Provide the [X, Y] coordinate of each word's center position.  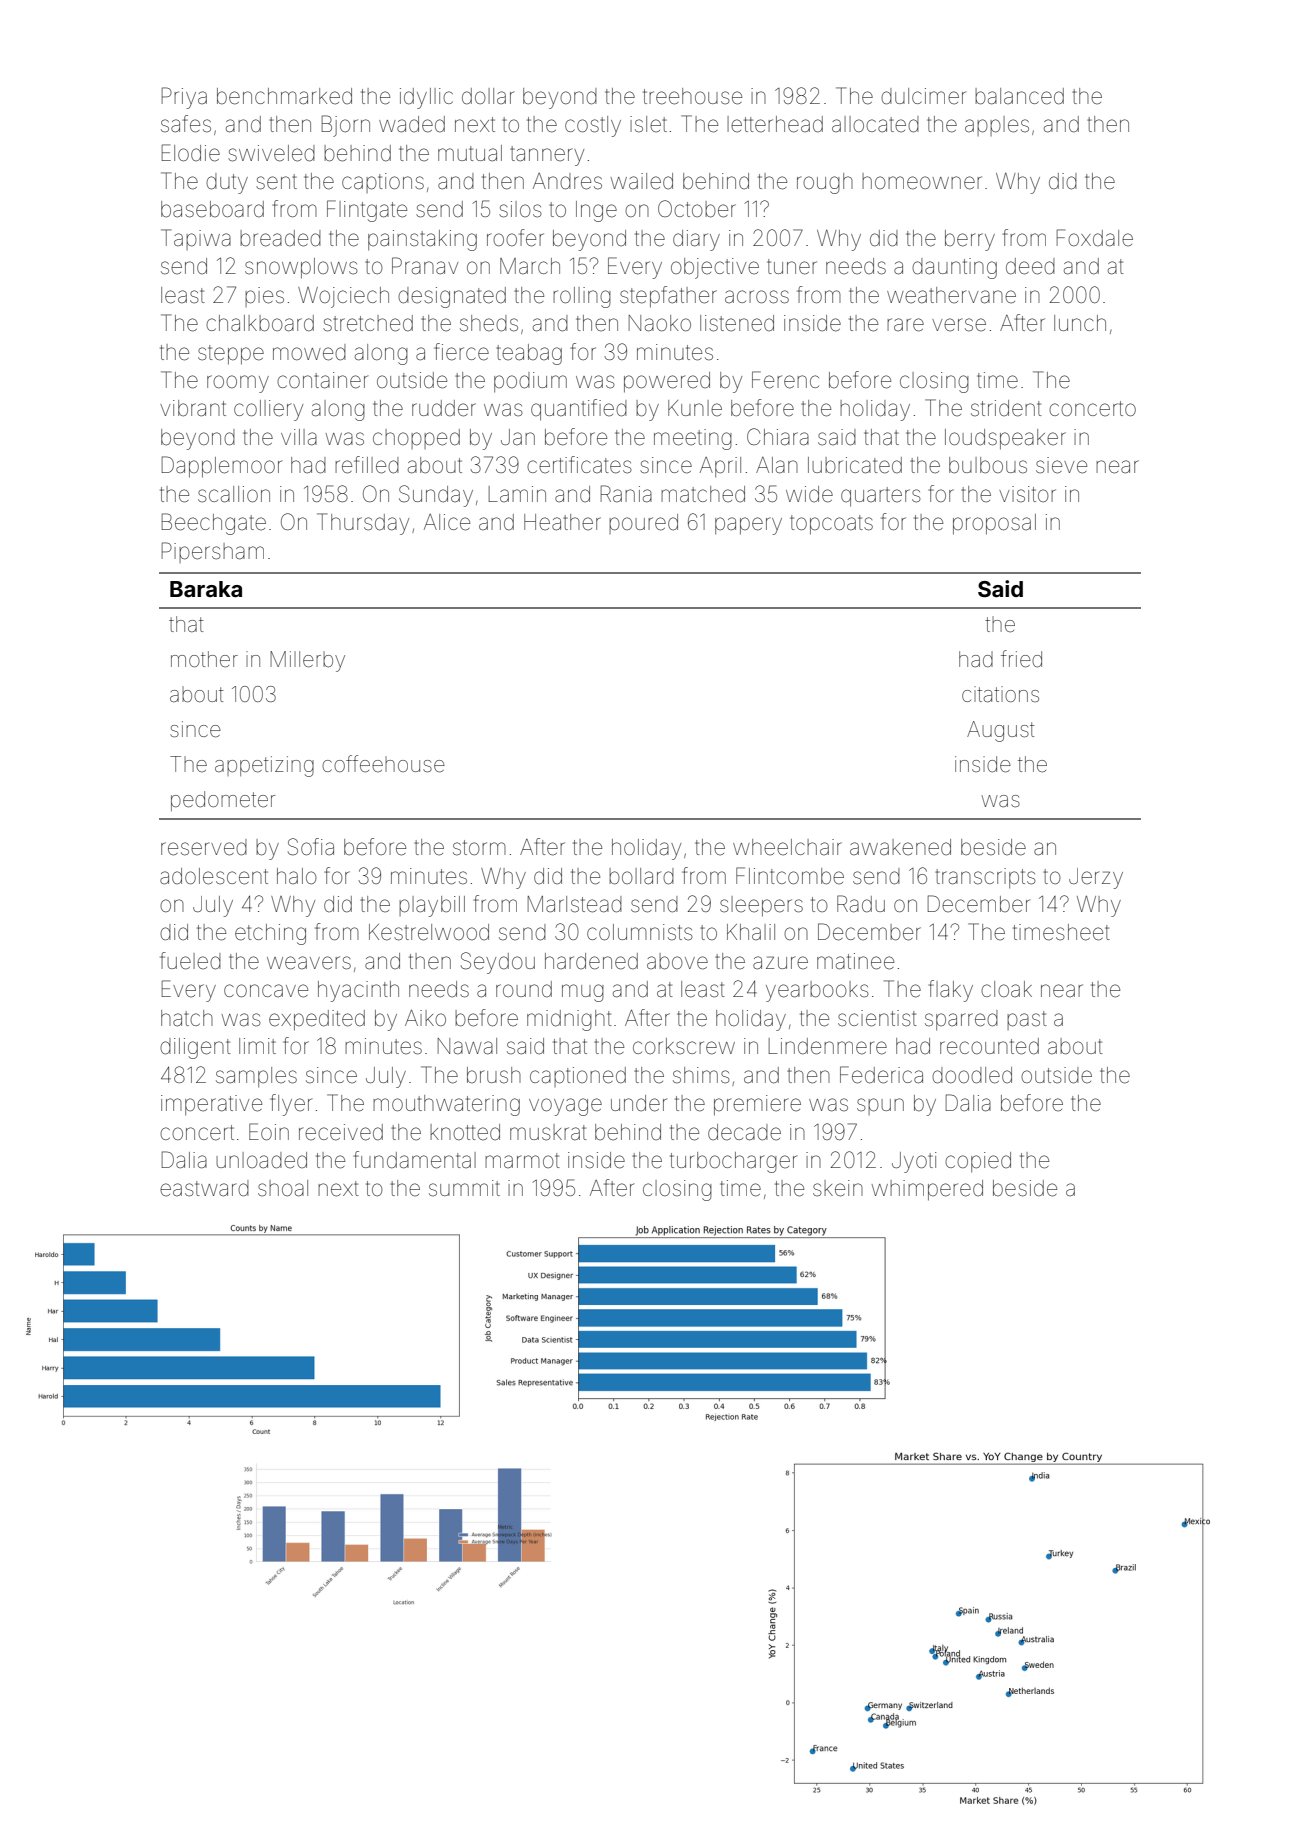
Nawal [467, 1046]
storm [479, 848]
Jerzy [1096, 878]
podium [530, 382]
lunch [1080, 323]
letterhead [775, 124]
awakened [900, 847]
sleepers [761, 906]
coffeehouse [383, 764]
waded [412, 124]
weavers [309, 963]
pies [264, 297]
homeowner [922, 181]
